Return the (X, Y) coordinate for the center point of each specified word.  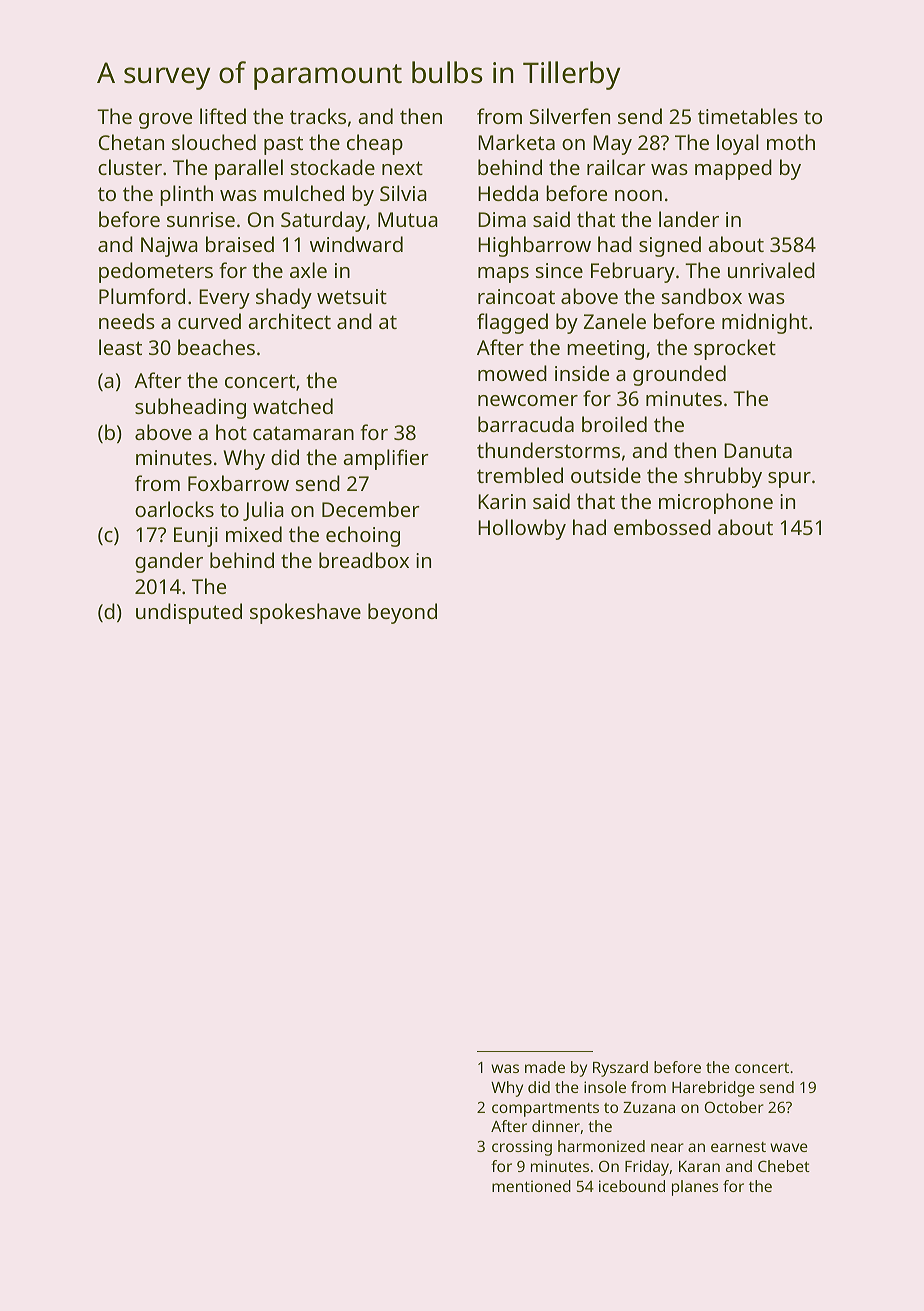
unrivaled (771, 270)
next (402, 168)
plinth (186, 195)
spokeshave (305, 613)
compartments (545, 1110)
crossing (522, 1148)
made (545, 1067)
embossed (662, 527)
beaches (216, 347)
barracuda (526, 424)
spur (789, 480)
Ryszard (620, 1069)
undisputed (189, 613)
